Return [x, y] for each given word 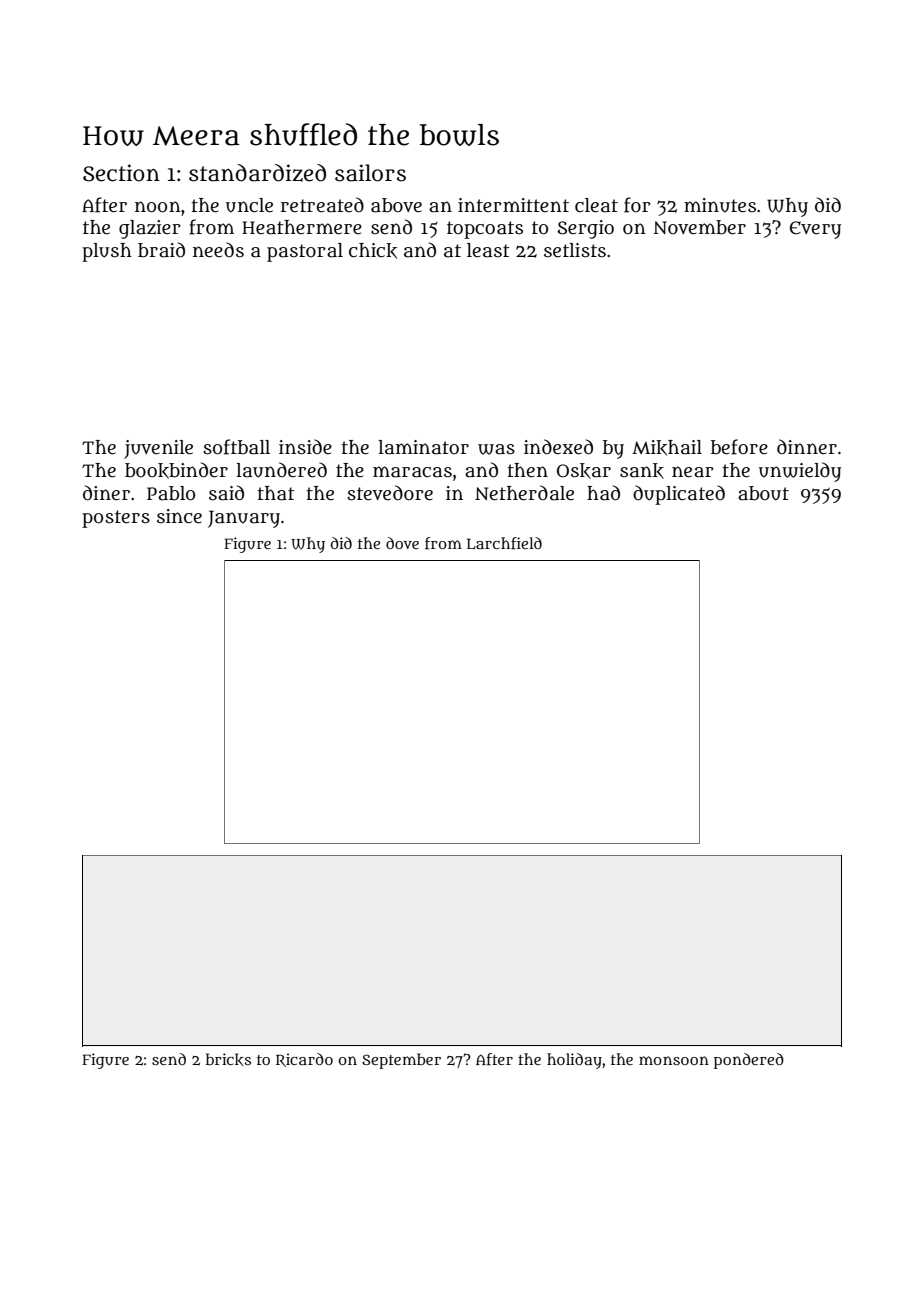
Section [121, 173]
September [401, 1061]
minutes [720, 205]
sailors [370, 173]
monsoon [674, 1060]
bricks [228, 1059]
